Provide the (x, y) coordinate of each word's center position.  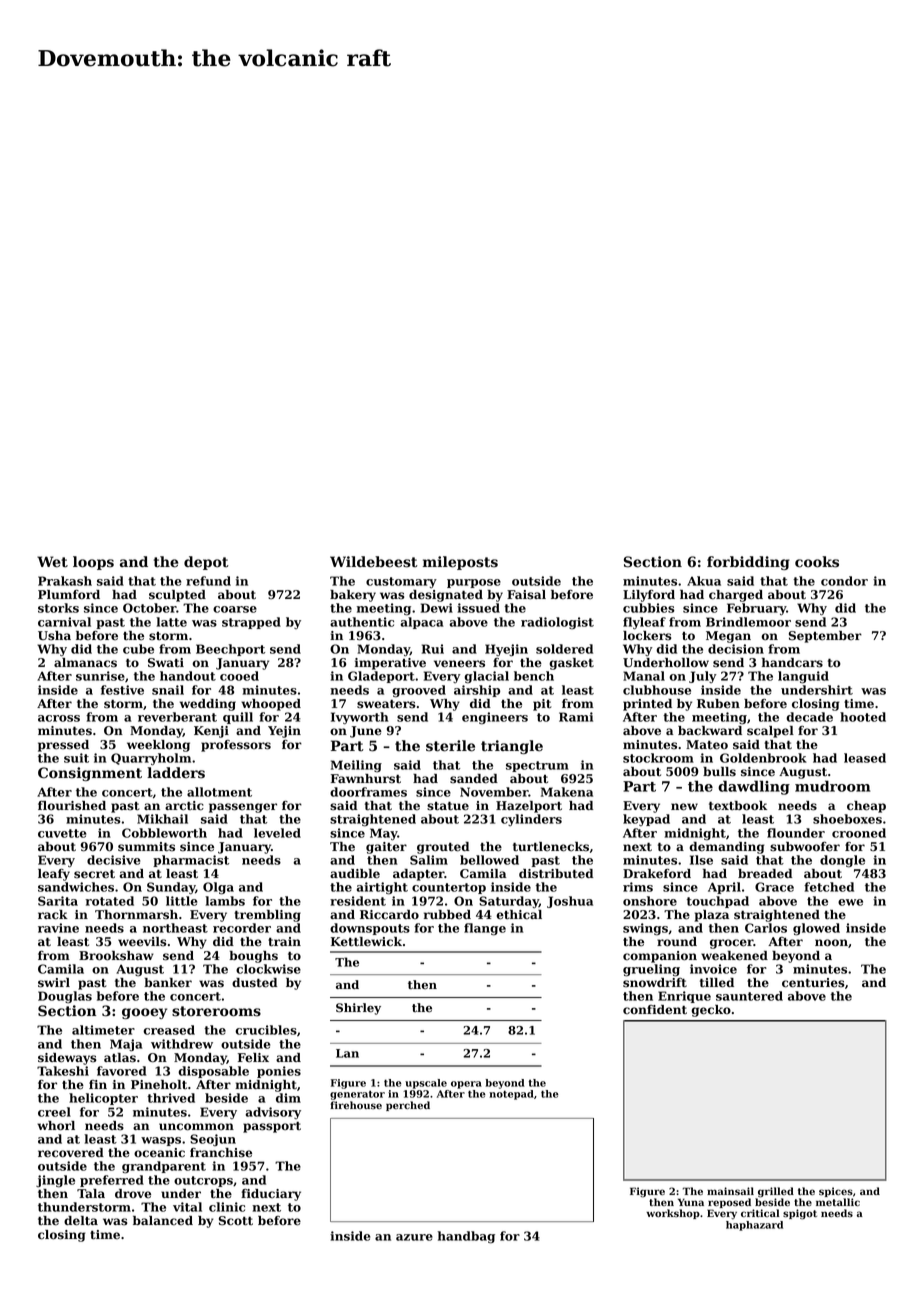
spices (836, 1192)
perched (408, 1106)
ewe (850, 902)
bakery (353, 596)
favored (122, 1071)
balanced (163, 1221)
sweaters (386, 704)
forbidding (748, 563)
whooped (271, 705)
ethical (519, 915)
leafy (54, 875)
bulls (719, 772)
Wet (52, 562)
